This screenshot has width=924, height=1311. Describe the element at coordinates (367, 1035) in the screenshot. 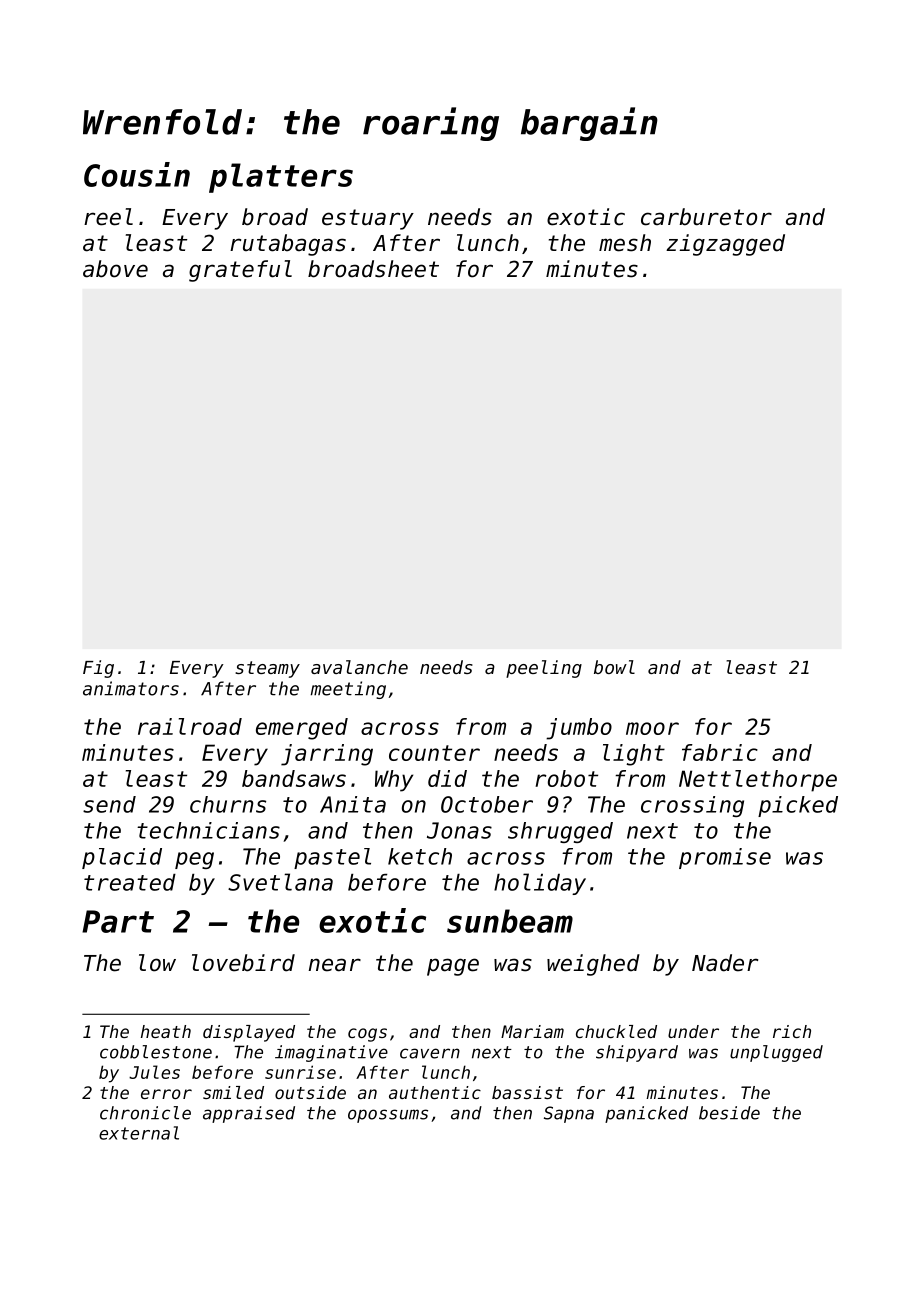

I see `cogs` at that location.
